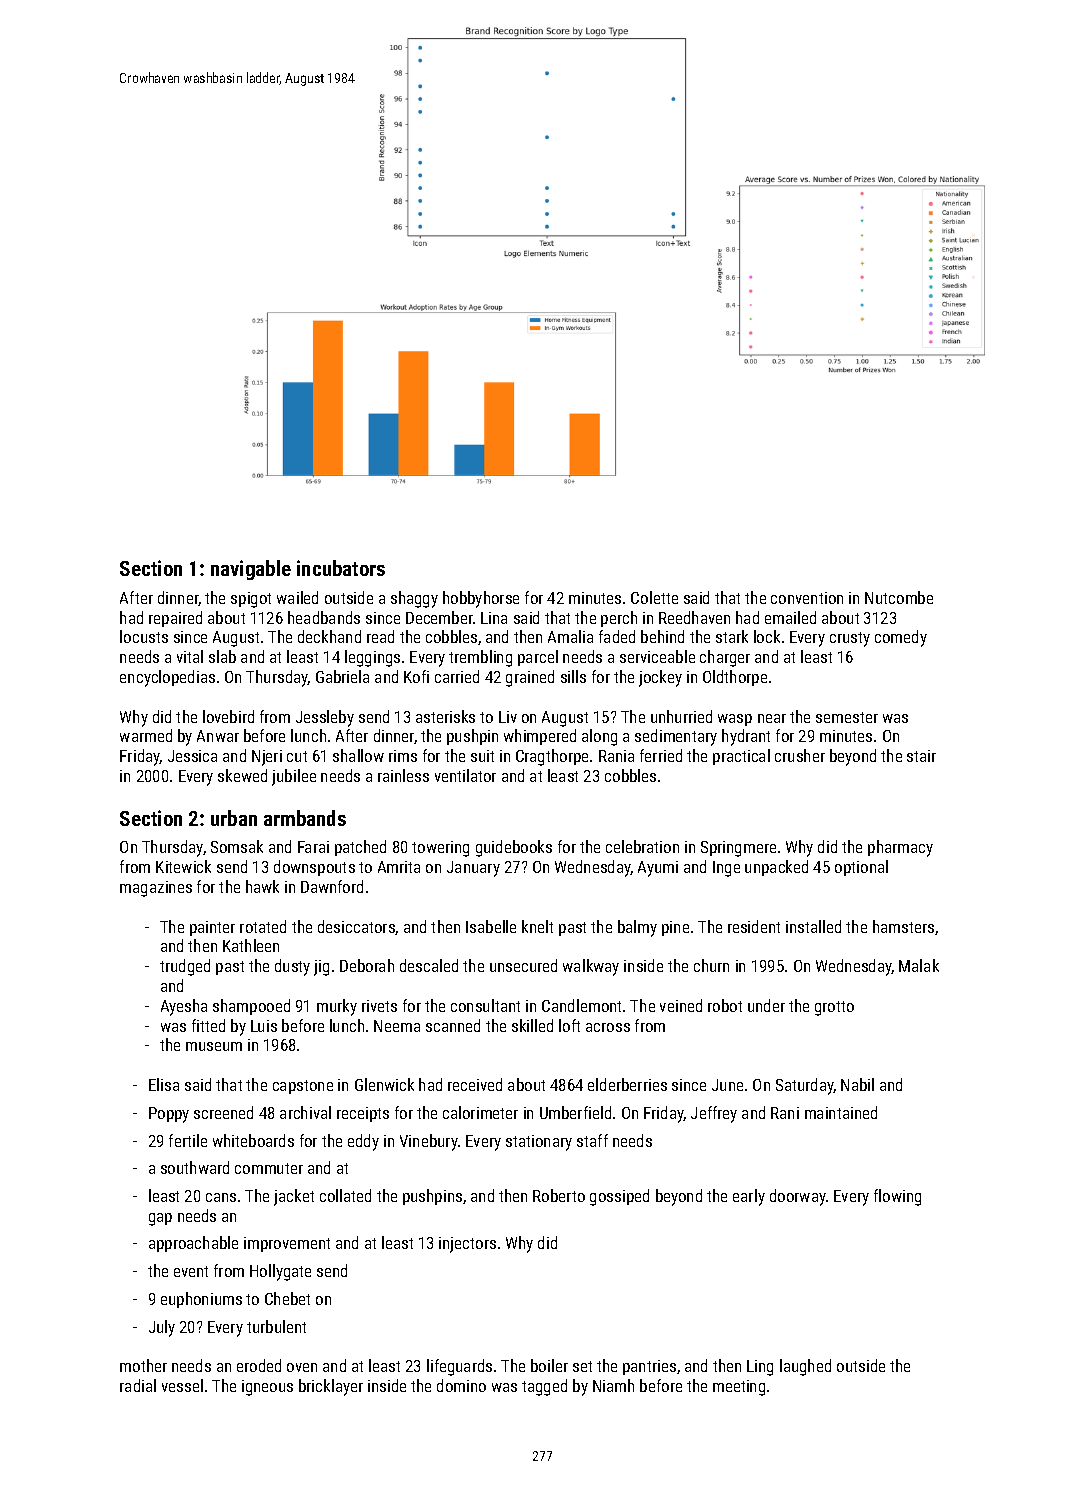 The width and height of the screenshot is (1065, 1512). Describe the element at coordinates (280, 1272) in the screenshot. I see `Hollygate` at that location.
